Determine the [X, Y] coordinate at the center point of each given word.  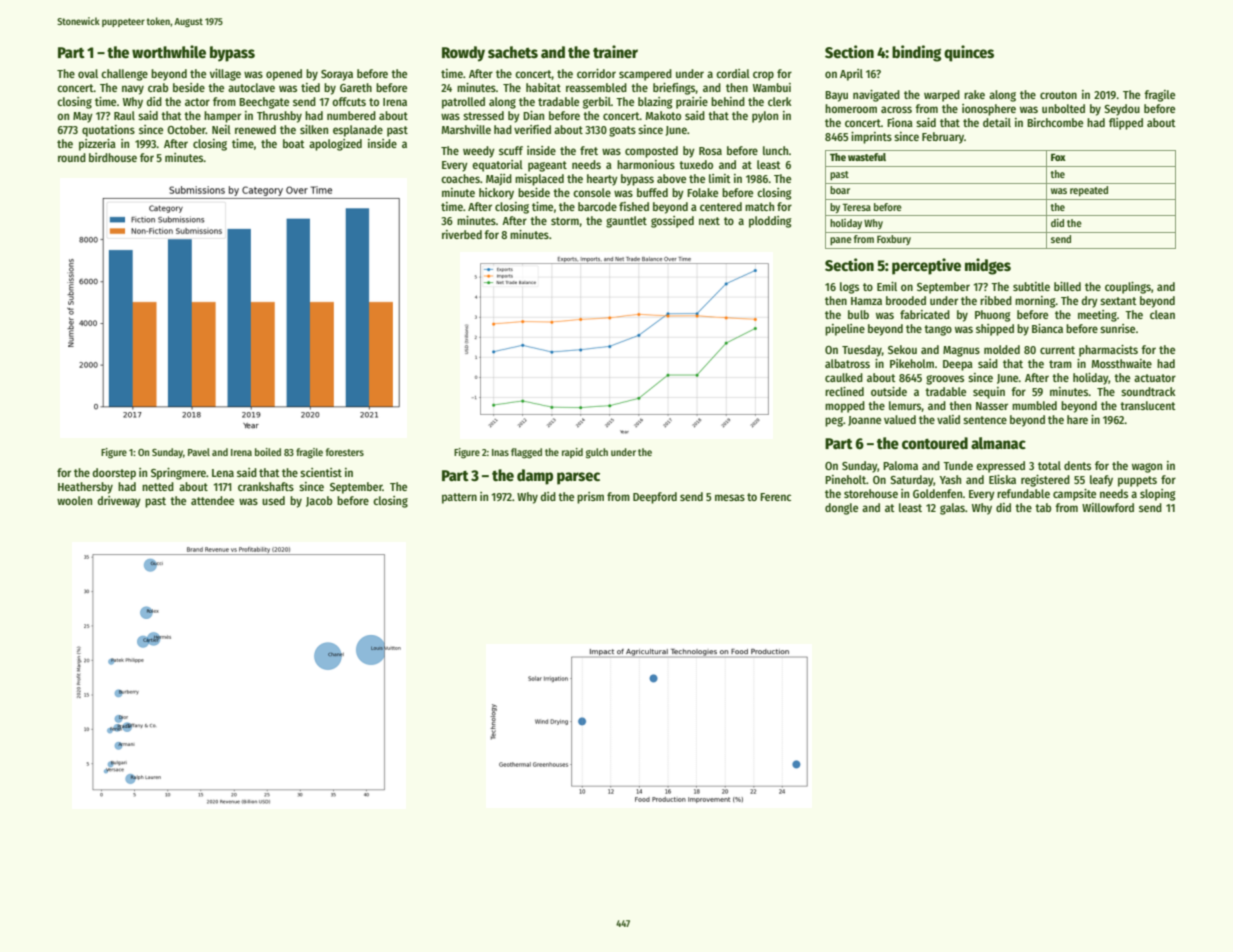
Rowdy [463, 54]
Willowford [1108, 507]
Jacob [319, 501]
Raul [124, 115]
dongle [841, 509]
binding [916, 53]
